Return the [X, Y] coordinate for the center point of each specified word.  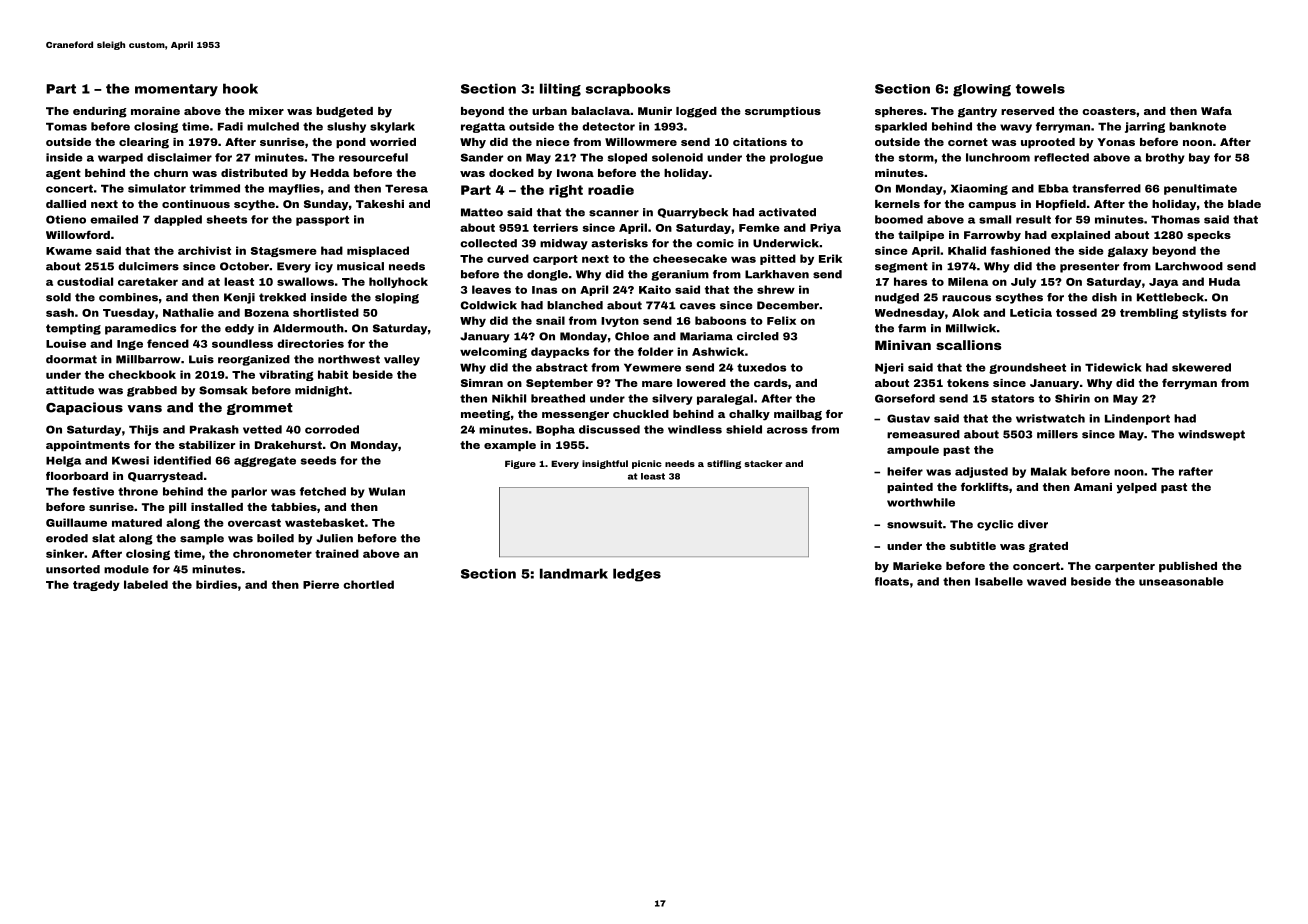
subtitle [973, 546]
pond [351, 143]
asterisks [619, 243]
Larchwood [1189, 266]
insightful [605, 464]
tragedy [96, 585]
